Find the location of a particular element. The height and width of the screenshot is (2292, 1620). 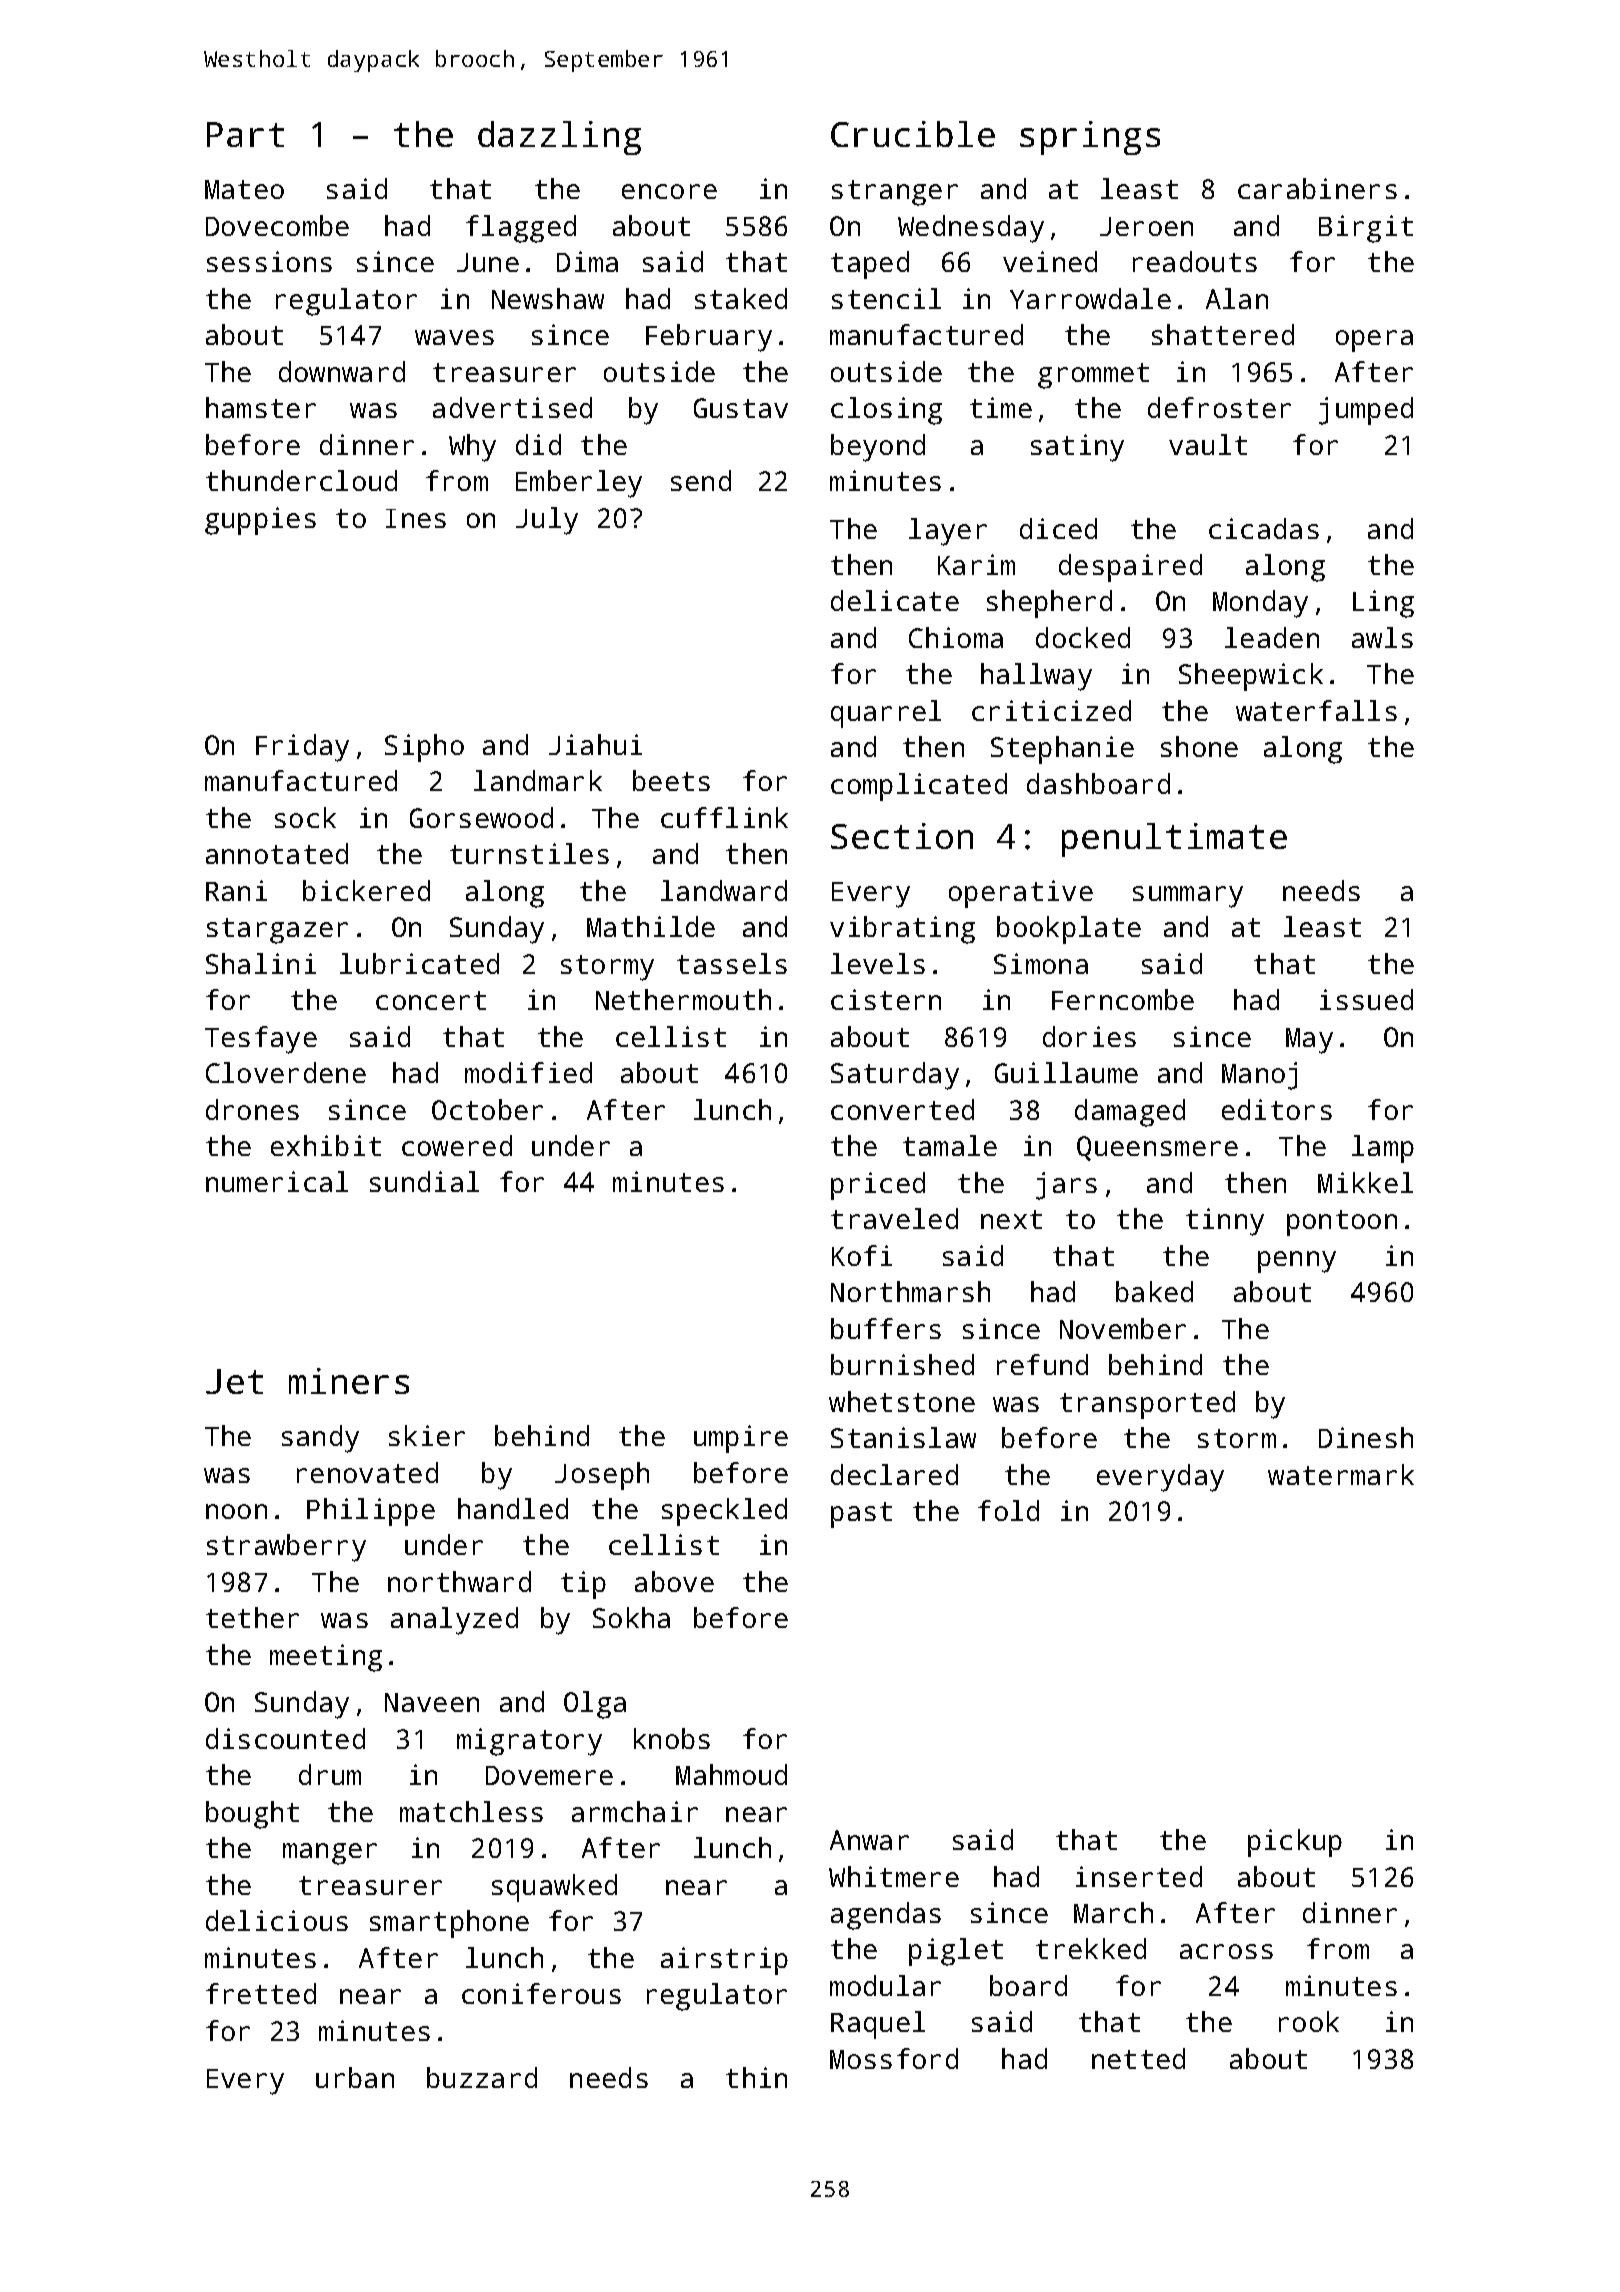

advertised is located at coordinates (512, 407).
